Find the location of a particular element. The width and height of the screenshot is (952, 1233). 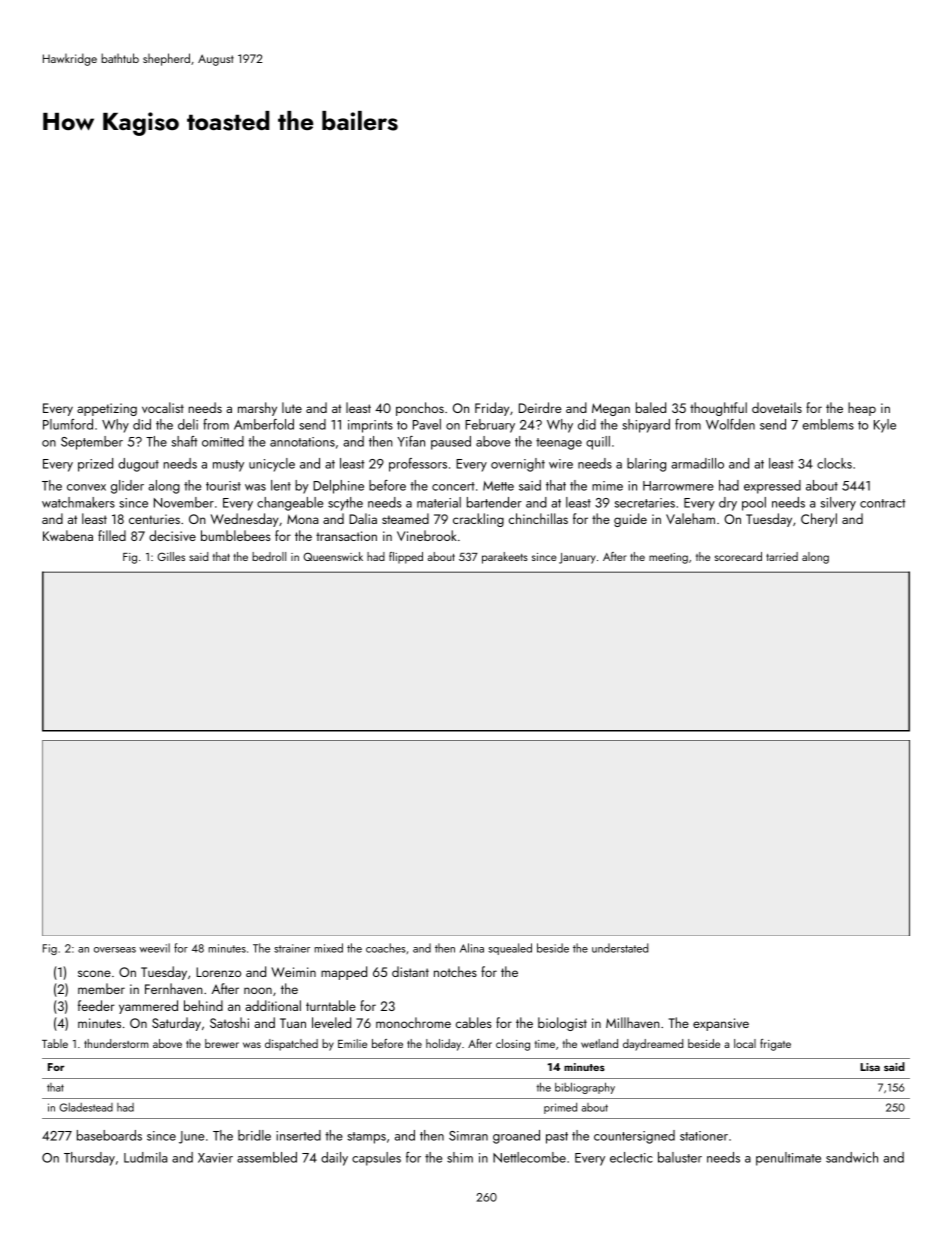

heap is located at coordinates (862, 409).
